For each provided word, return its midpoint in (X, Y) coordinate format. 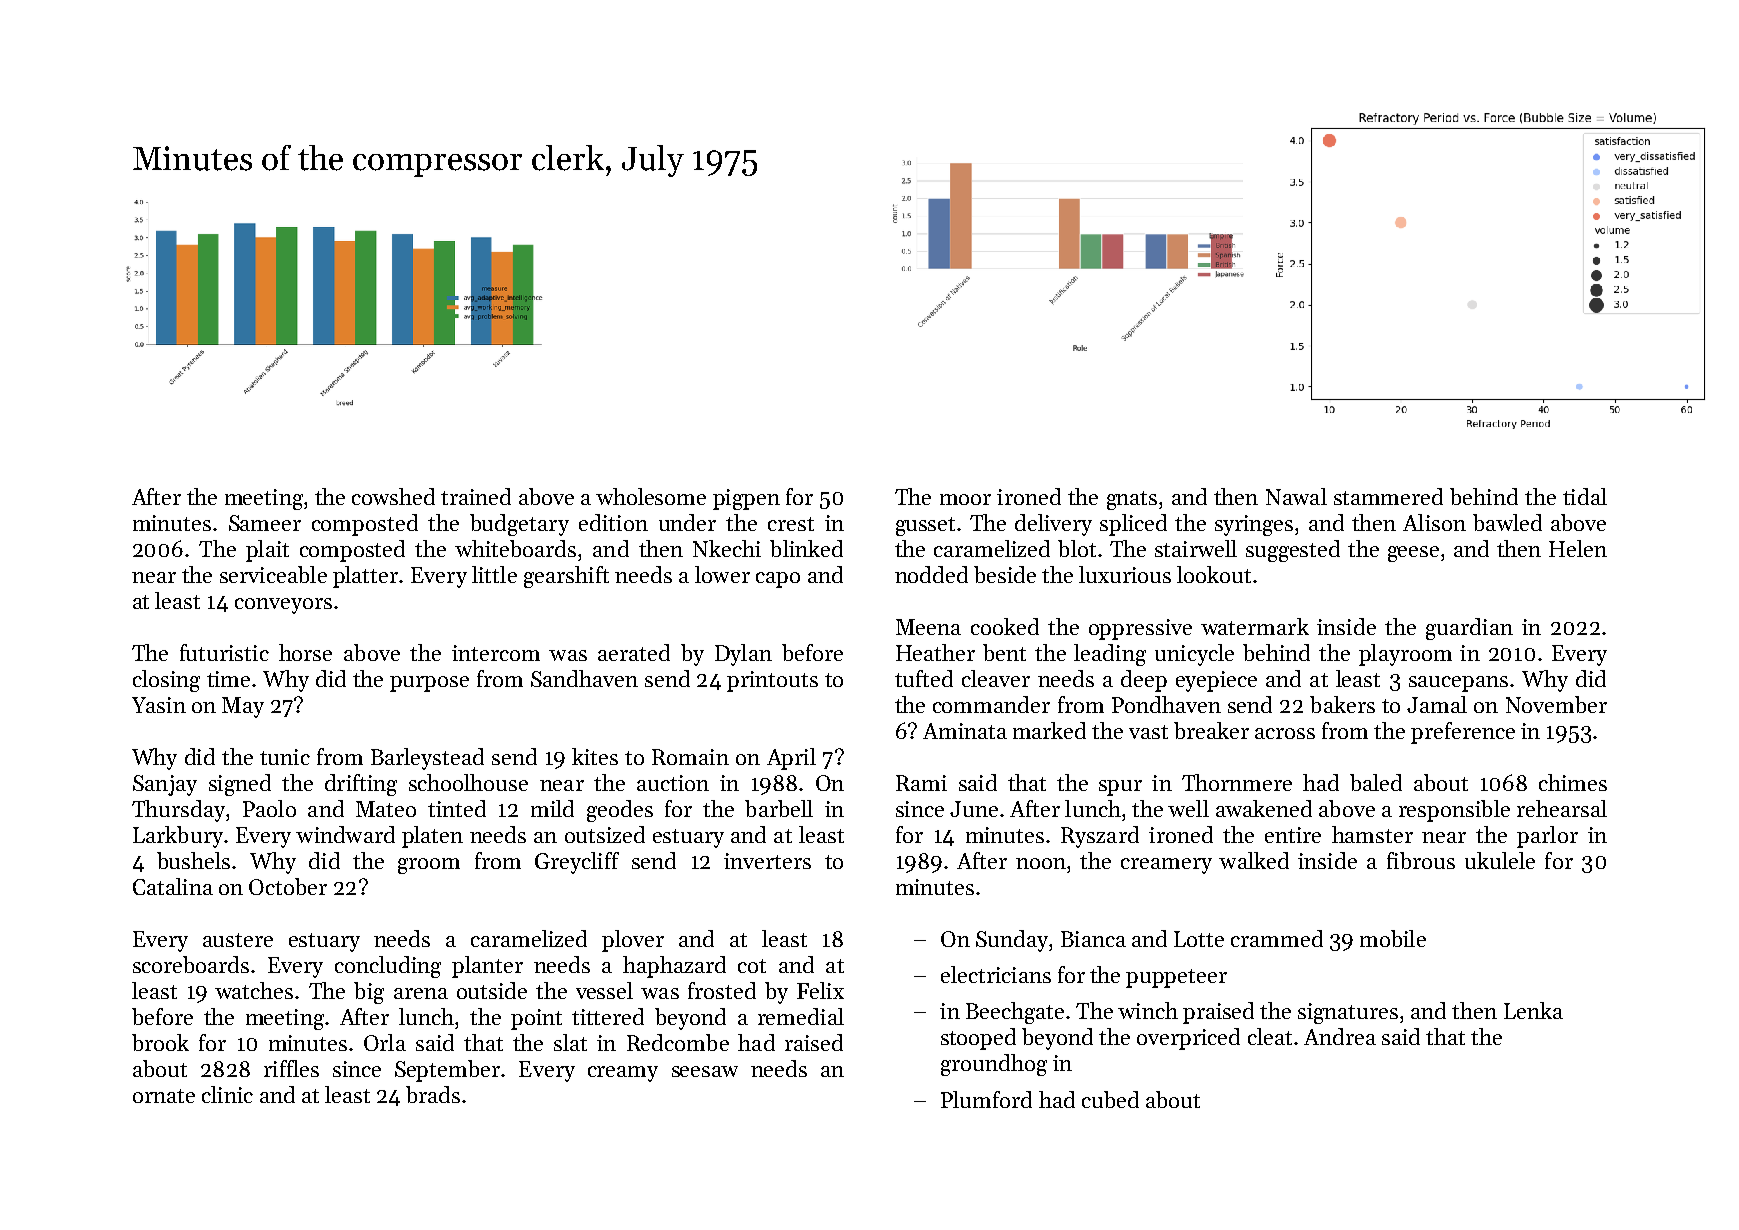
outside (492, 990)
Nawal (1296, 496)
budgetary (519, 525)
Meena (928, 627)
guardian (1469, 629)
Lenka (1533, 1010)
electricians (996, 974)
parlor (1547, 837)
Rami (921, 783)
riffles (291, 1068)
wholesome (651, 496)
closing (166, 681)
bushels (193, 860)
